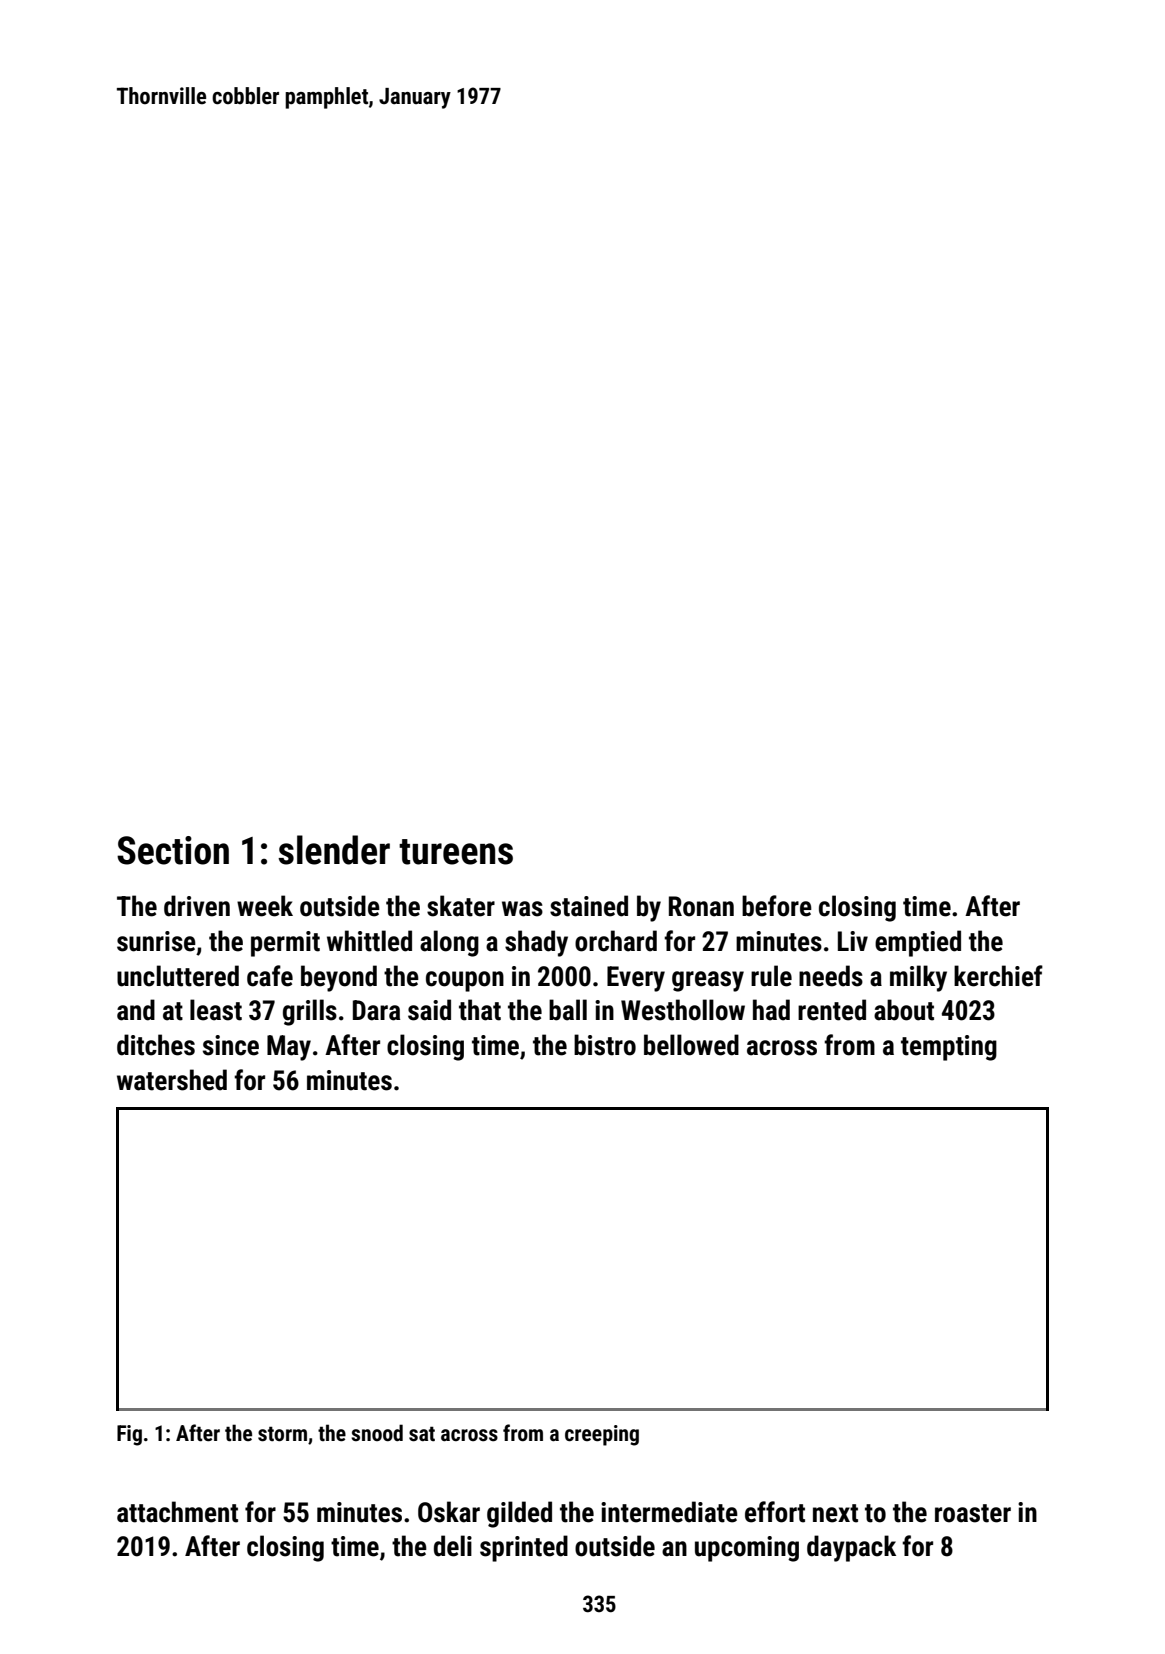 The image size is (1165, 1654). I want to click on driven, so click(197, 906).
